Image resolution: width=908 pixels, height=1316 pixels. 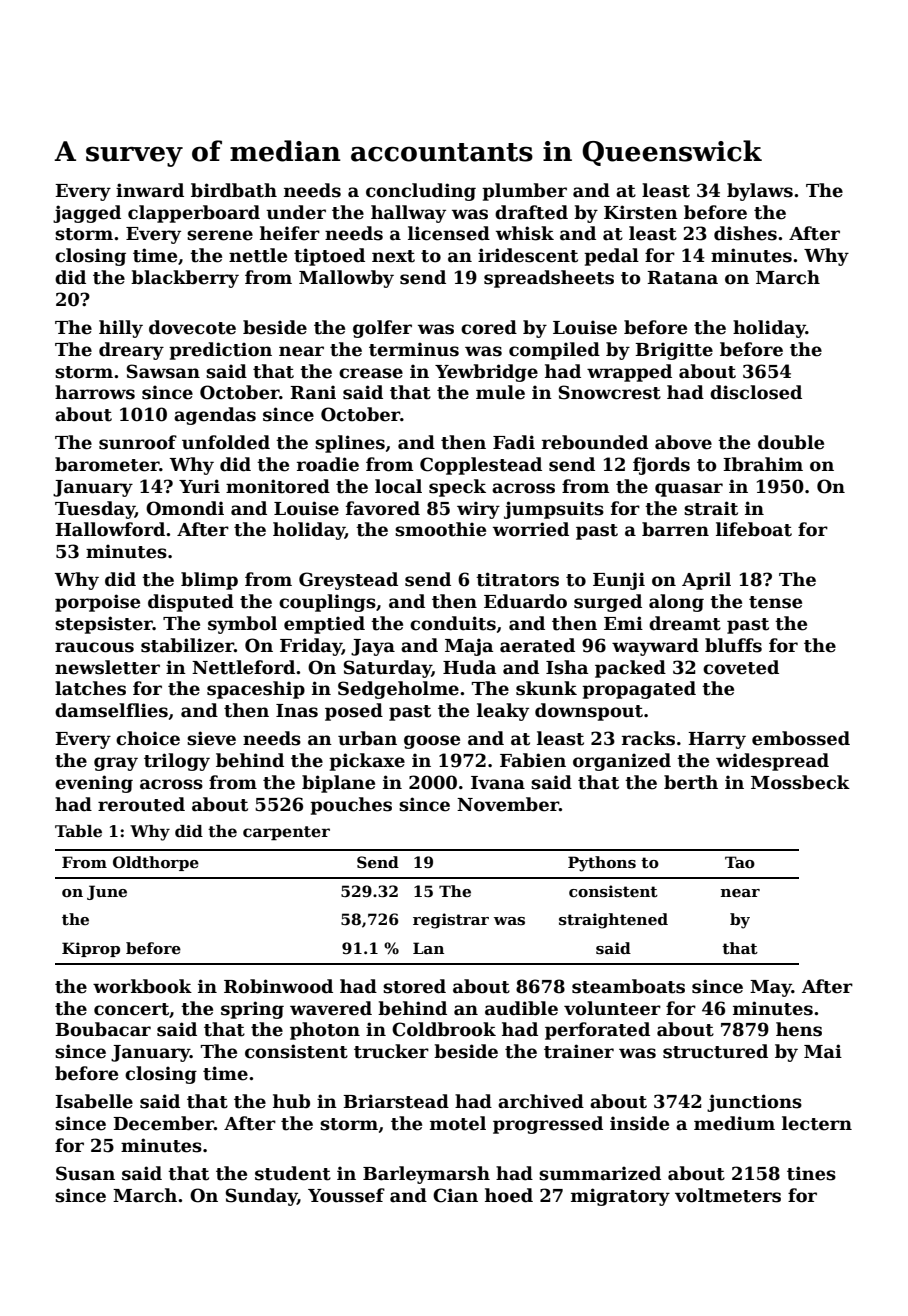 I want to click on above, so click(x=683, y=442).
